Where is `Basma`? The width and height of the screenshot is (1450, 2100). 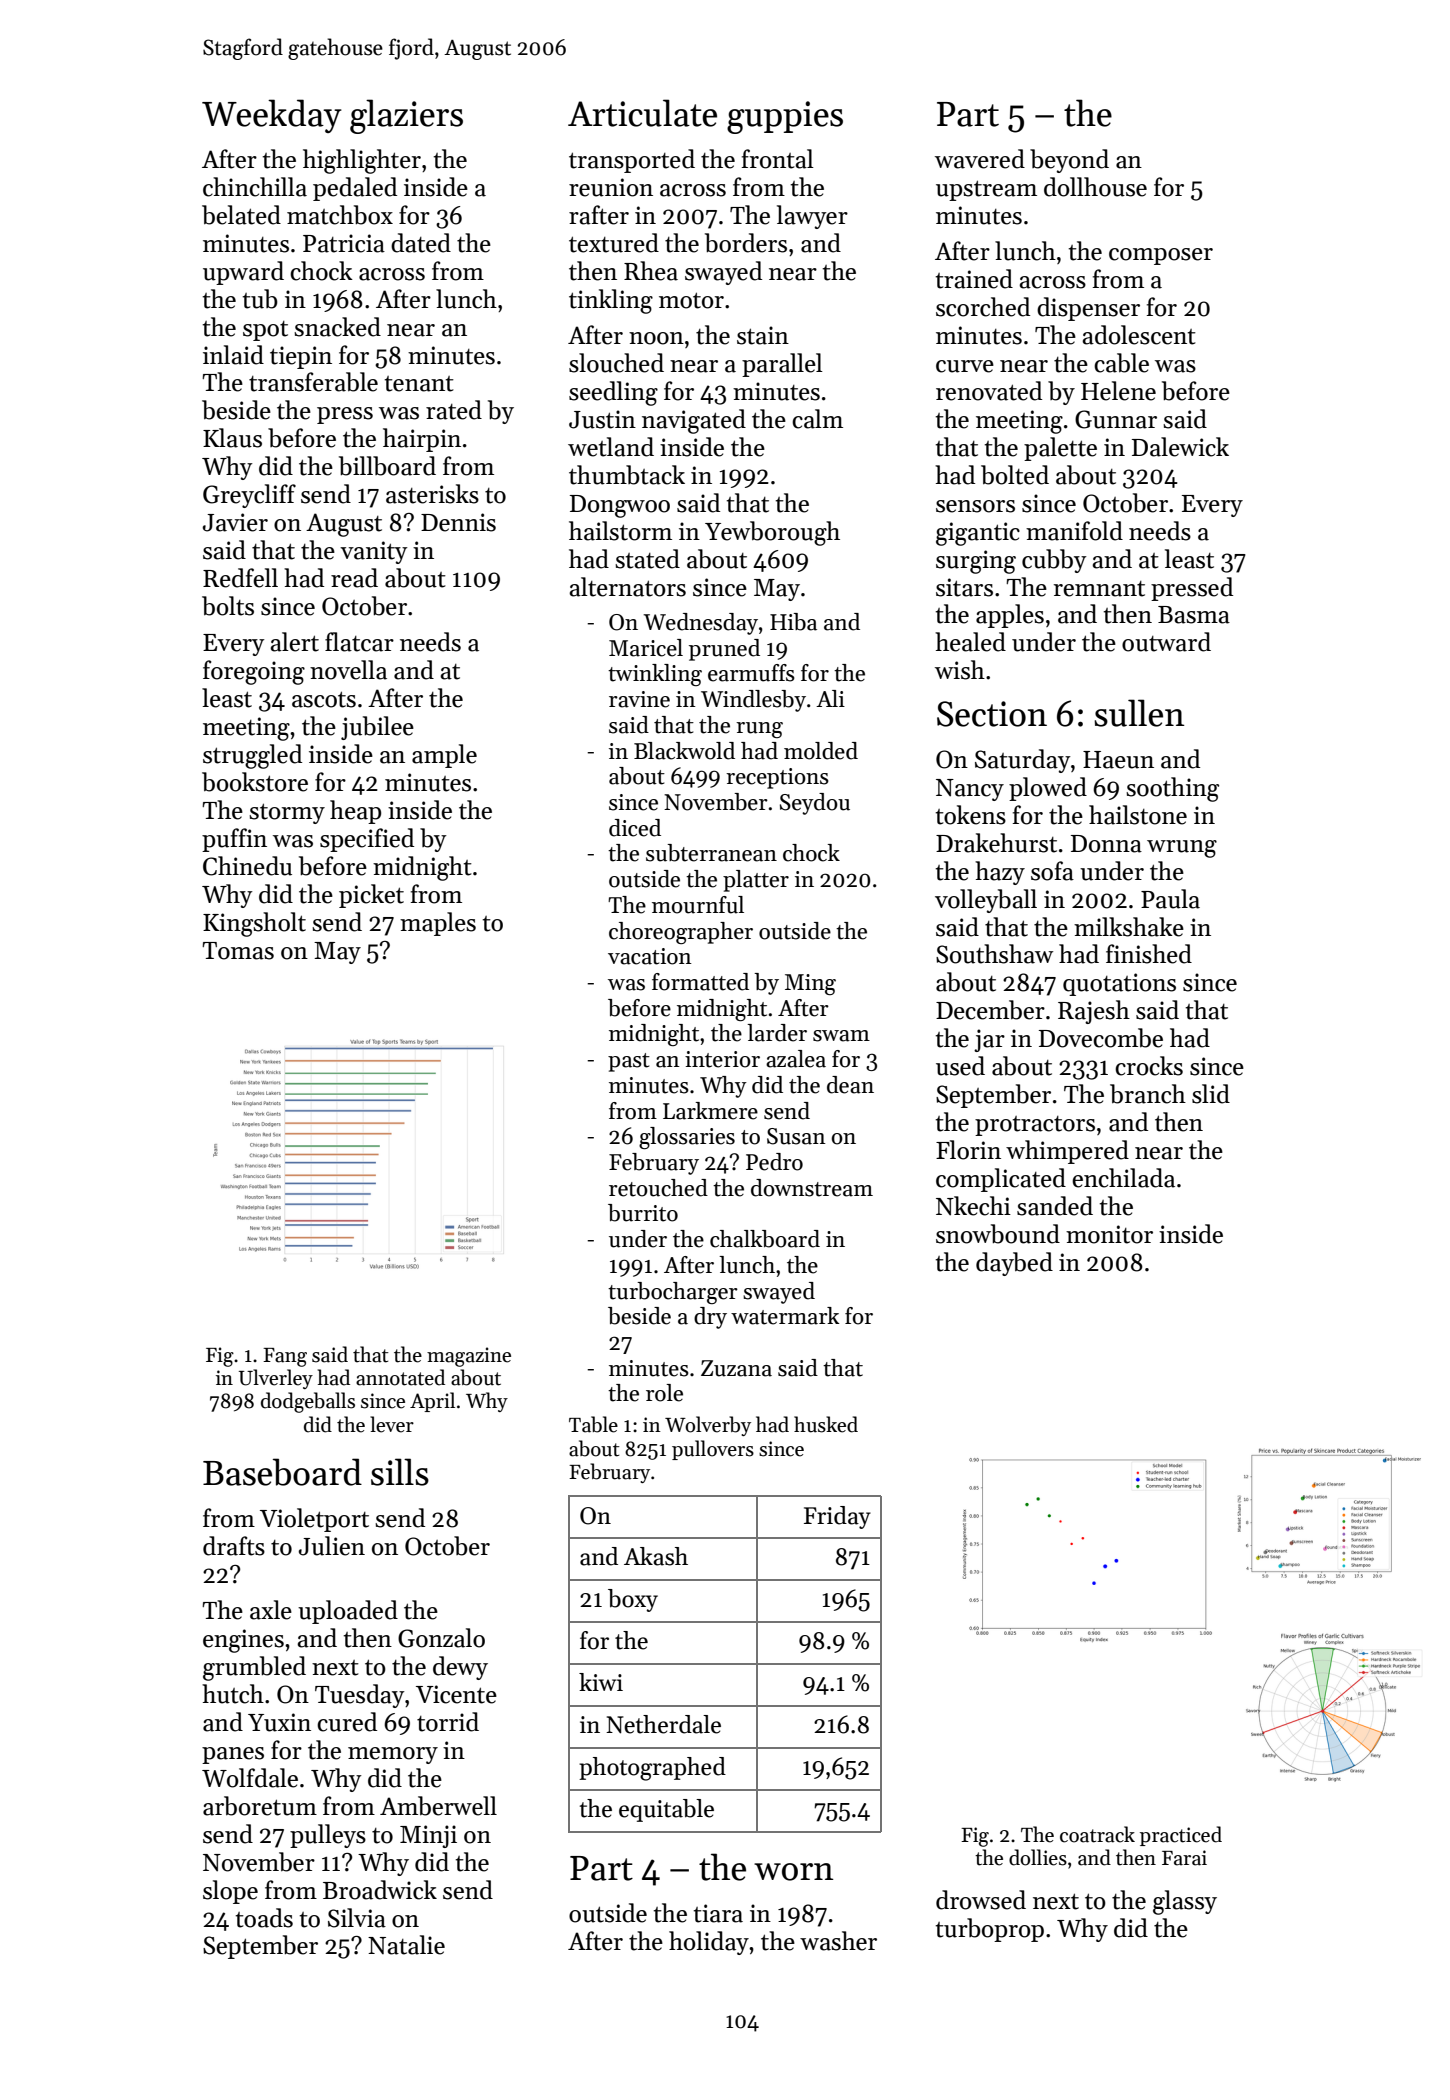 Basma is located at coordinates (1194, 615).
